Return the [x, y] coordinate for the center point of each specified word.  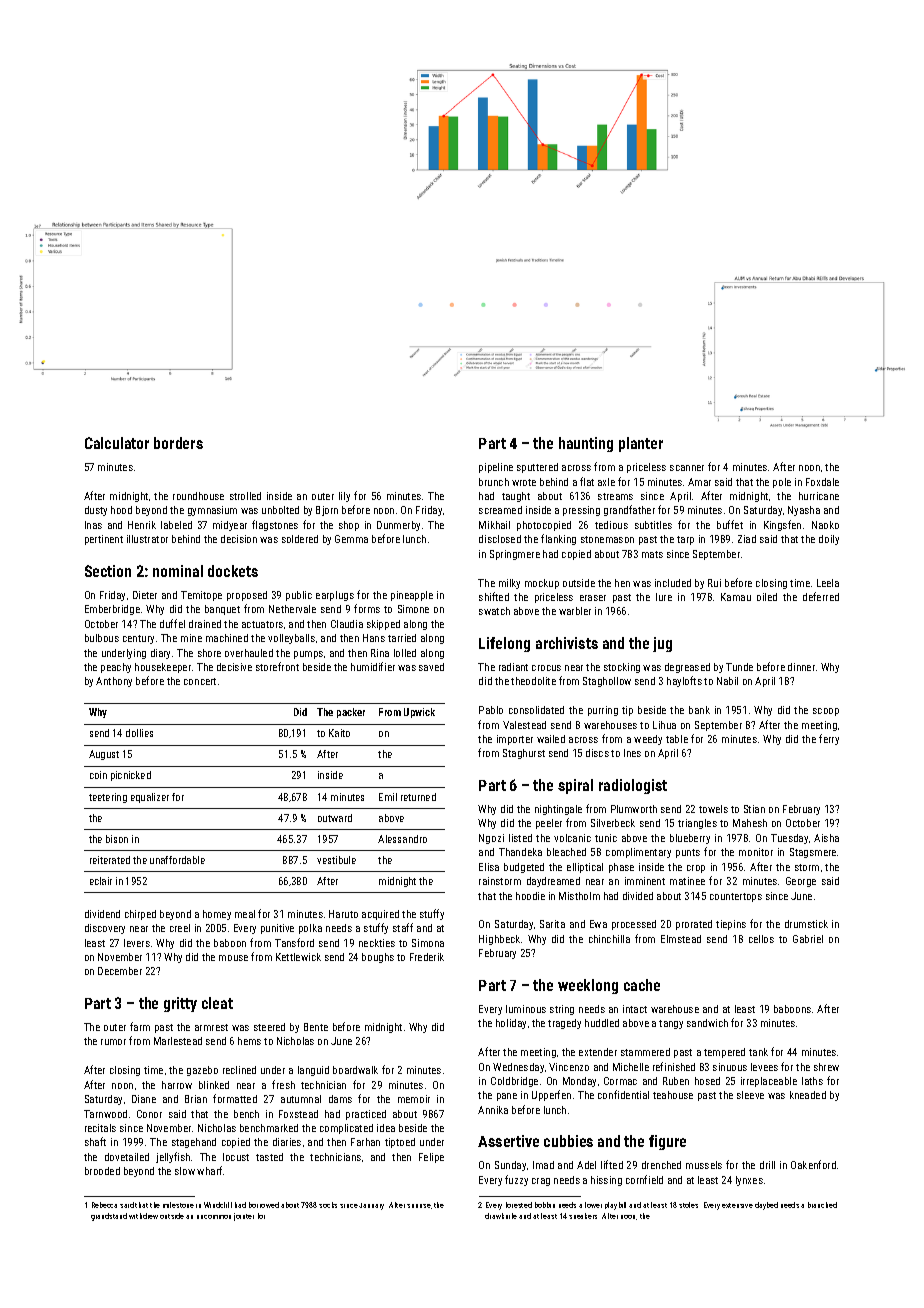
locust [236, 1157]
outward [335, 818]
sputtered [537, 468]
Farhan [365, 1142]
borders [178, 443]
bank [699, 710]
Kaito [339, 733]
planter [641, 444]
